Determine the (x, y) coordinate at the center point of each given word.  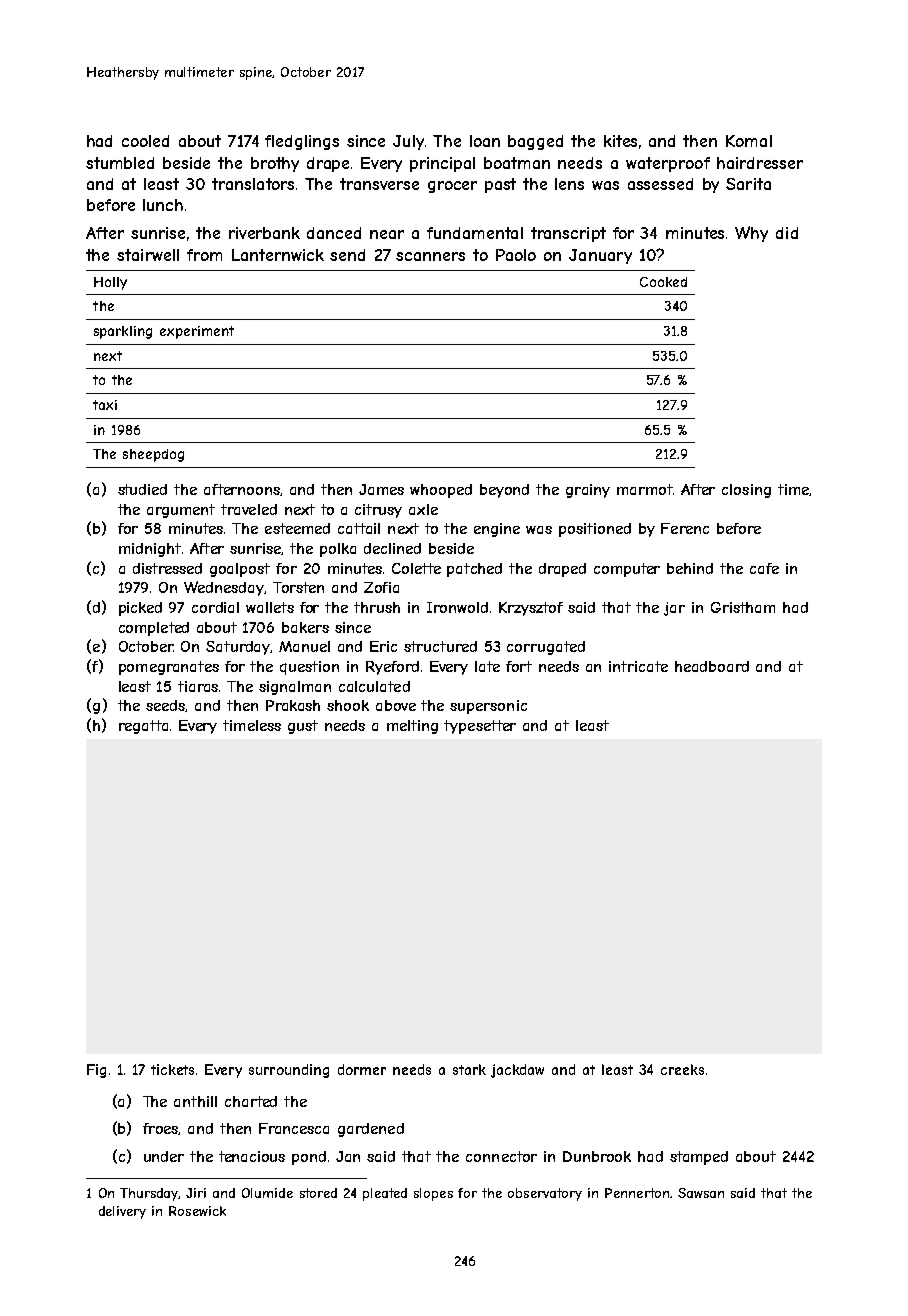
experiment (197, 332)
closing (746, 491)
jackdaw (517, 1071)
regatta (143, 727)
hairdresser (760, 163)
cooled (145, 141)
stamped (699, 1158)
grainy (588, 491)
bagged (535, 142)
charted (251, 1101)
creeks (682, 1069)
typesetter (480, 727)
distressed (167, 568)
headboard (712, 666)
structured (440, 646)
